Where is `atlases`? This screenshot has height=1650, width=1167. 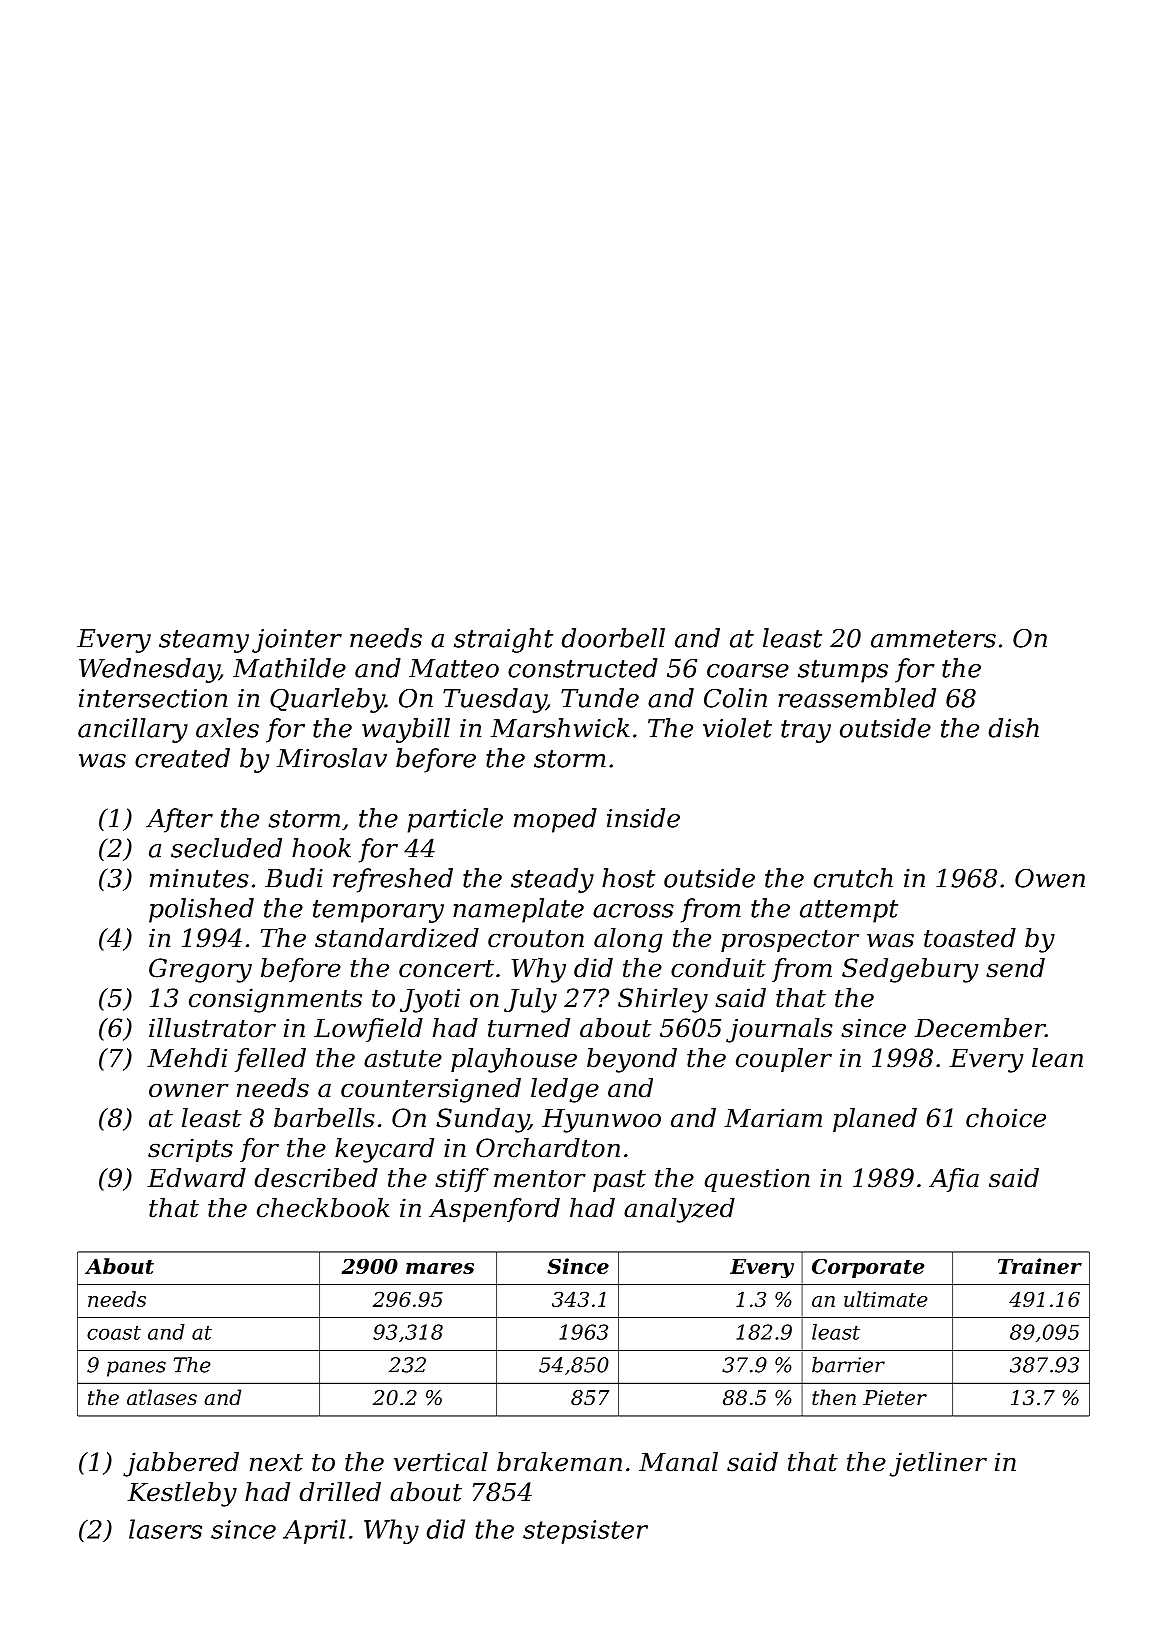
atlases is located at coordinates (162, 1397).
